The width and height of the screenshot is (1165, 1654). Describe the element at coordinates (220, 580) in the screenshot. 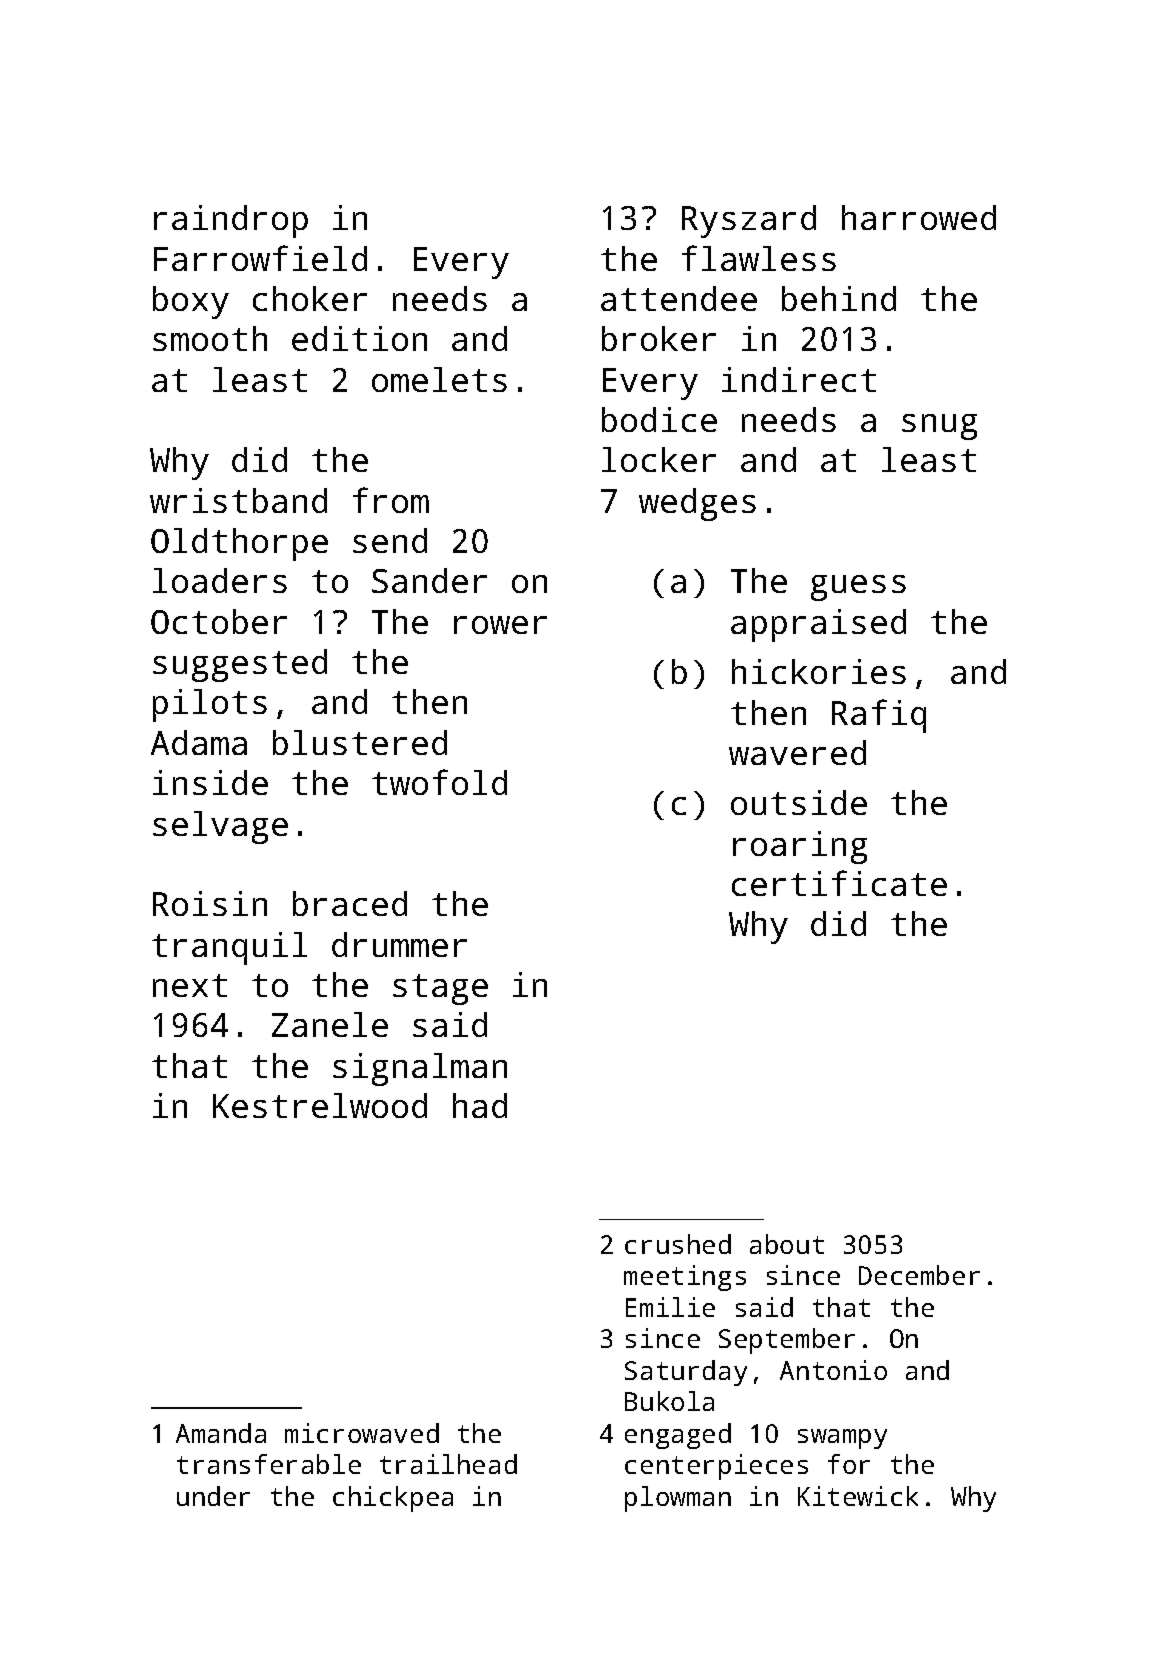

I see `loaders` at that location.
